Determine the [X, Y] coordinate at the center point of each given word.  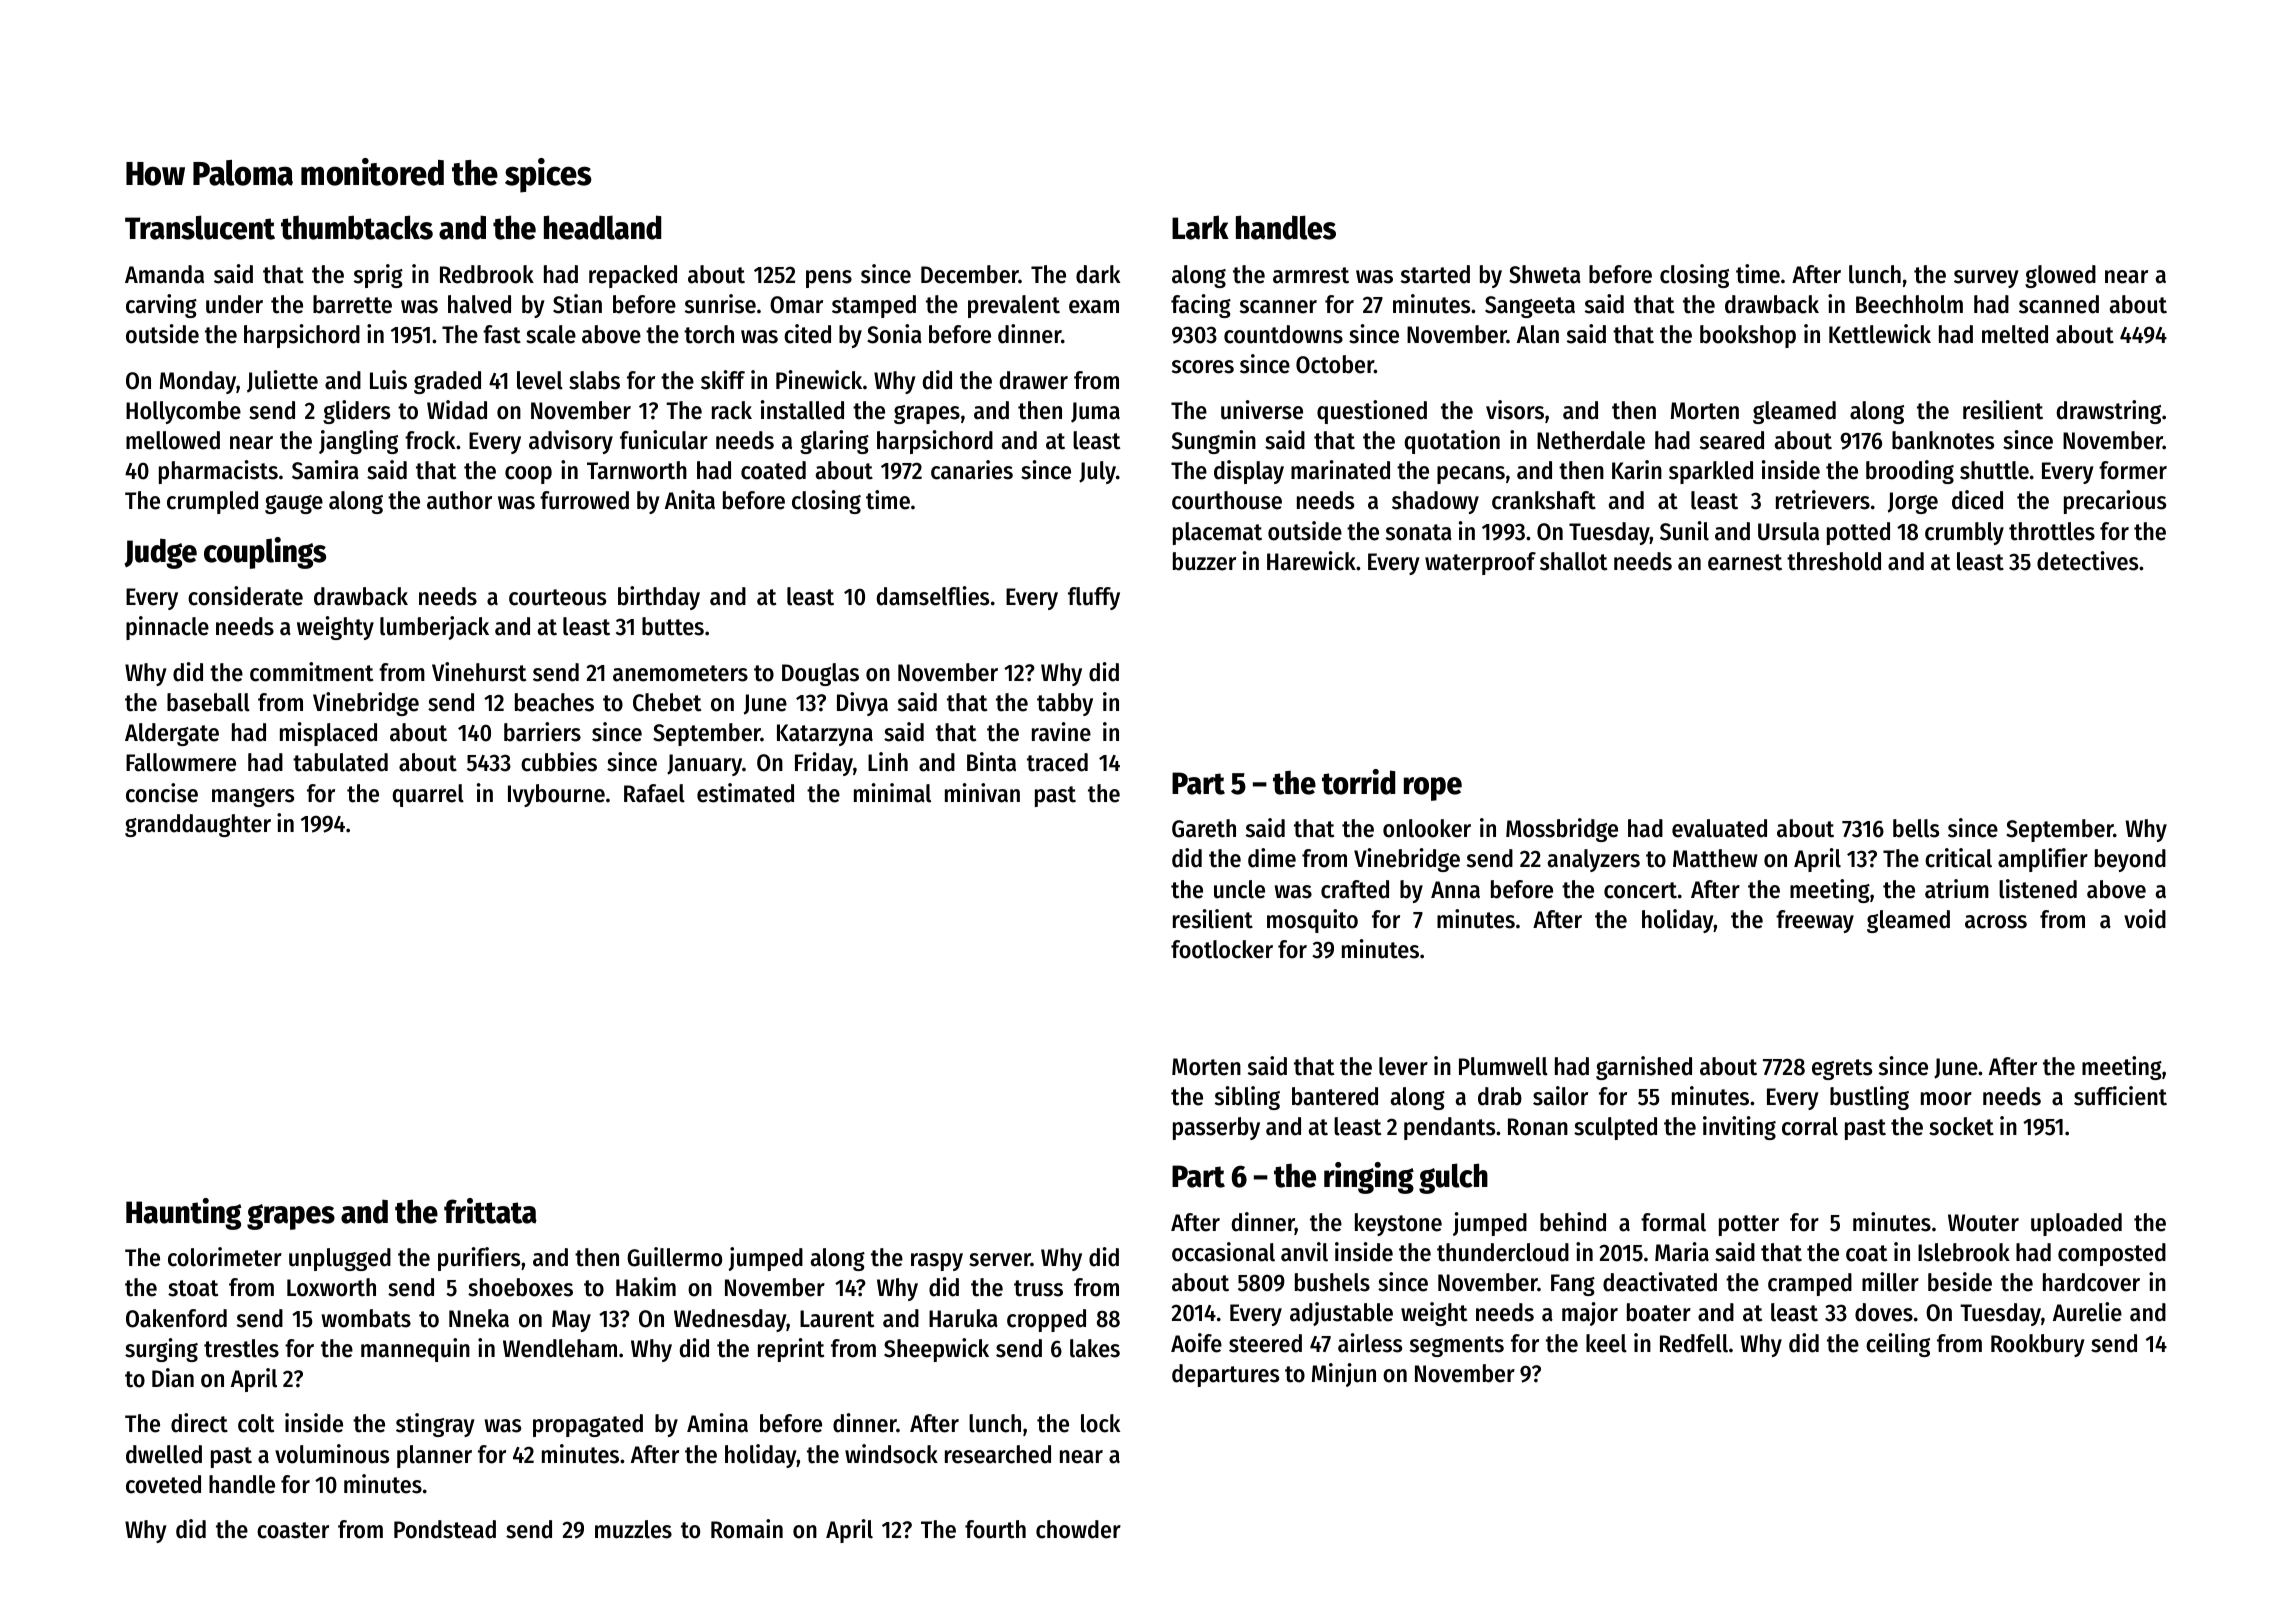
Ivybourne [556, 795]
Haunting [183, 1214]
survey [1986, 279]
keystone [1398, 1224]
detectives [2087, 561]
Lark [1200, 227]
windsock [891, 1454]
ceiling [1898, 1345]
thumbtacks [357, 227]
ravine [1061, 732]
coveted [163, 1484]
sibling [1247, 1098]
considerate [245, 596]
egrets [1842, 1069]
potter [1749, 1225]
